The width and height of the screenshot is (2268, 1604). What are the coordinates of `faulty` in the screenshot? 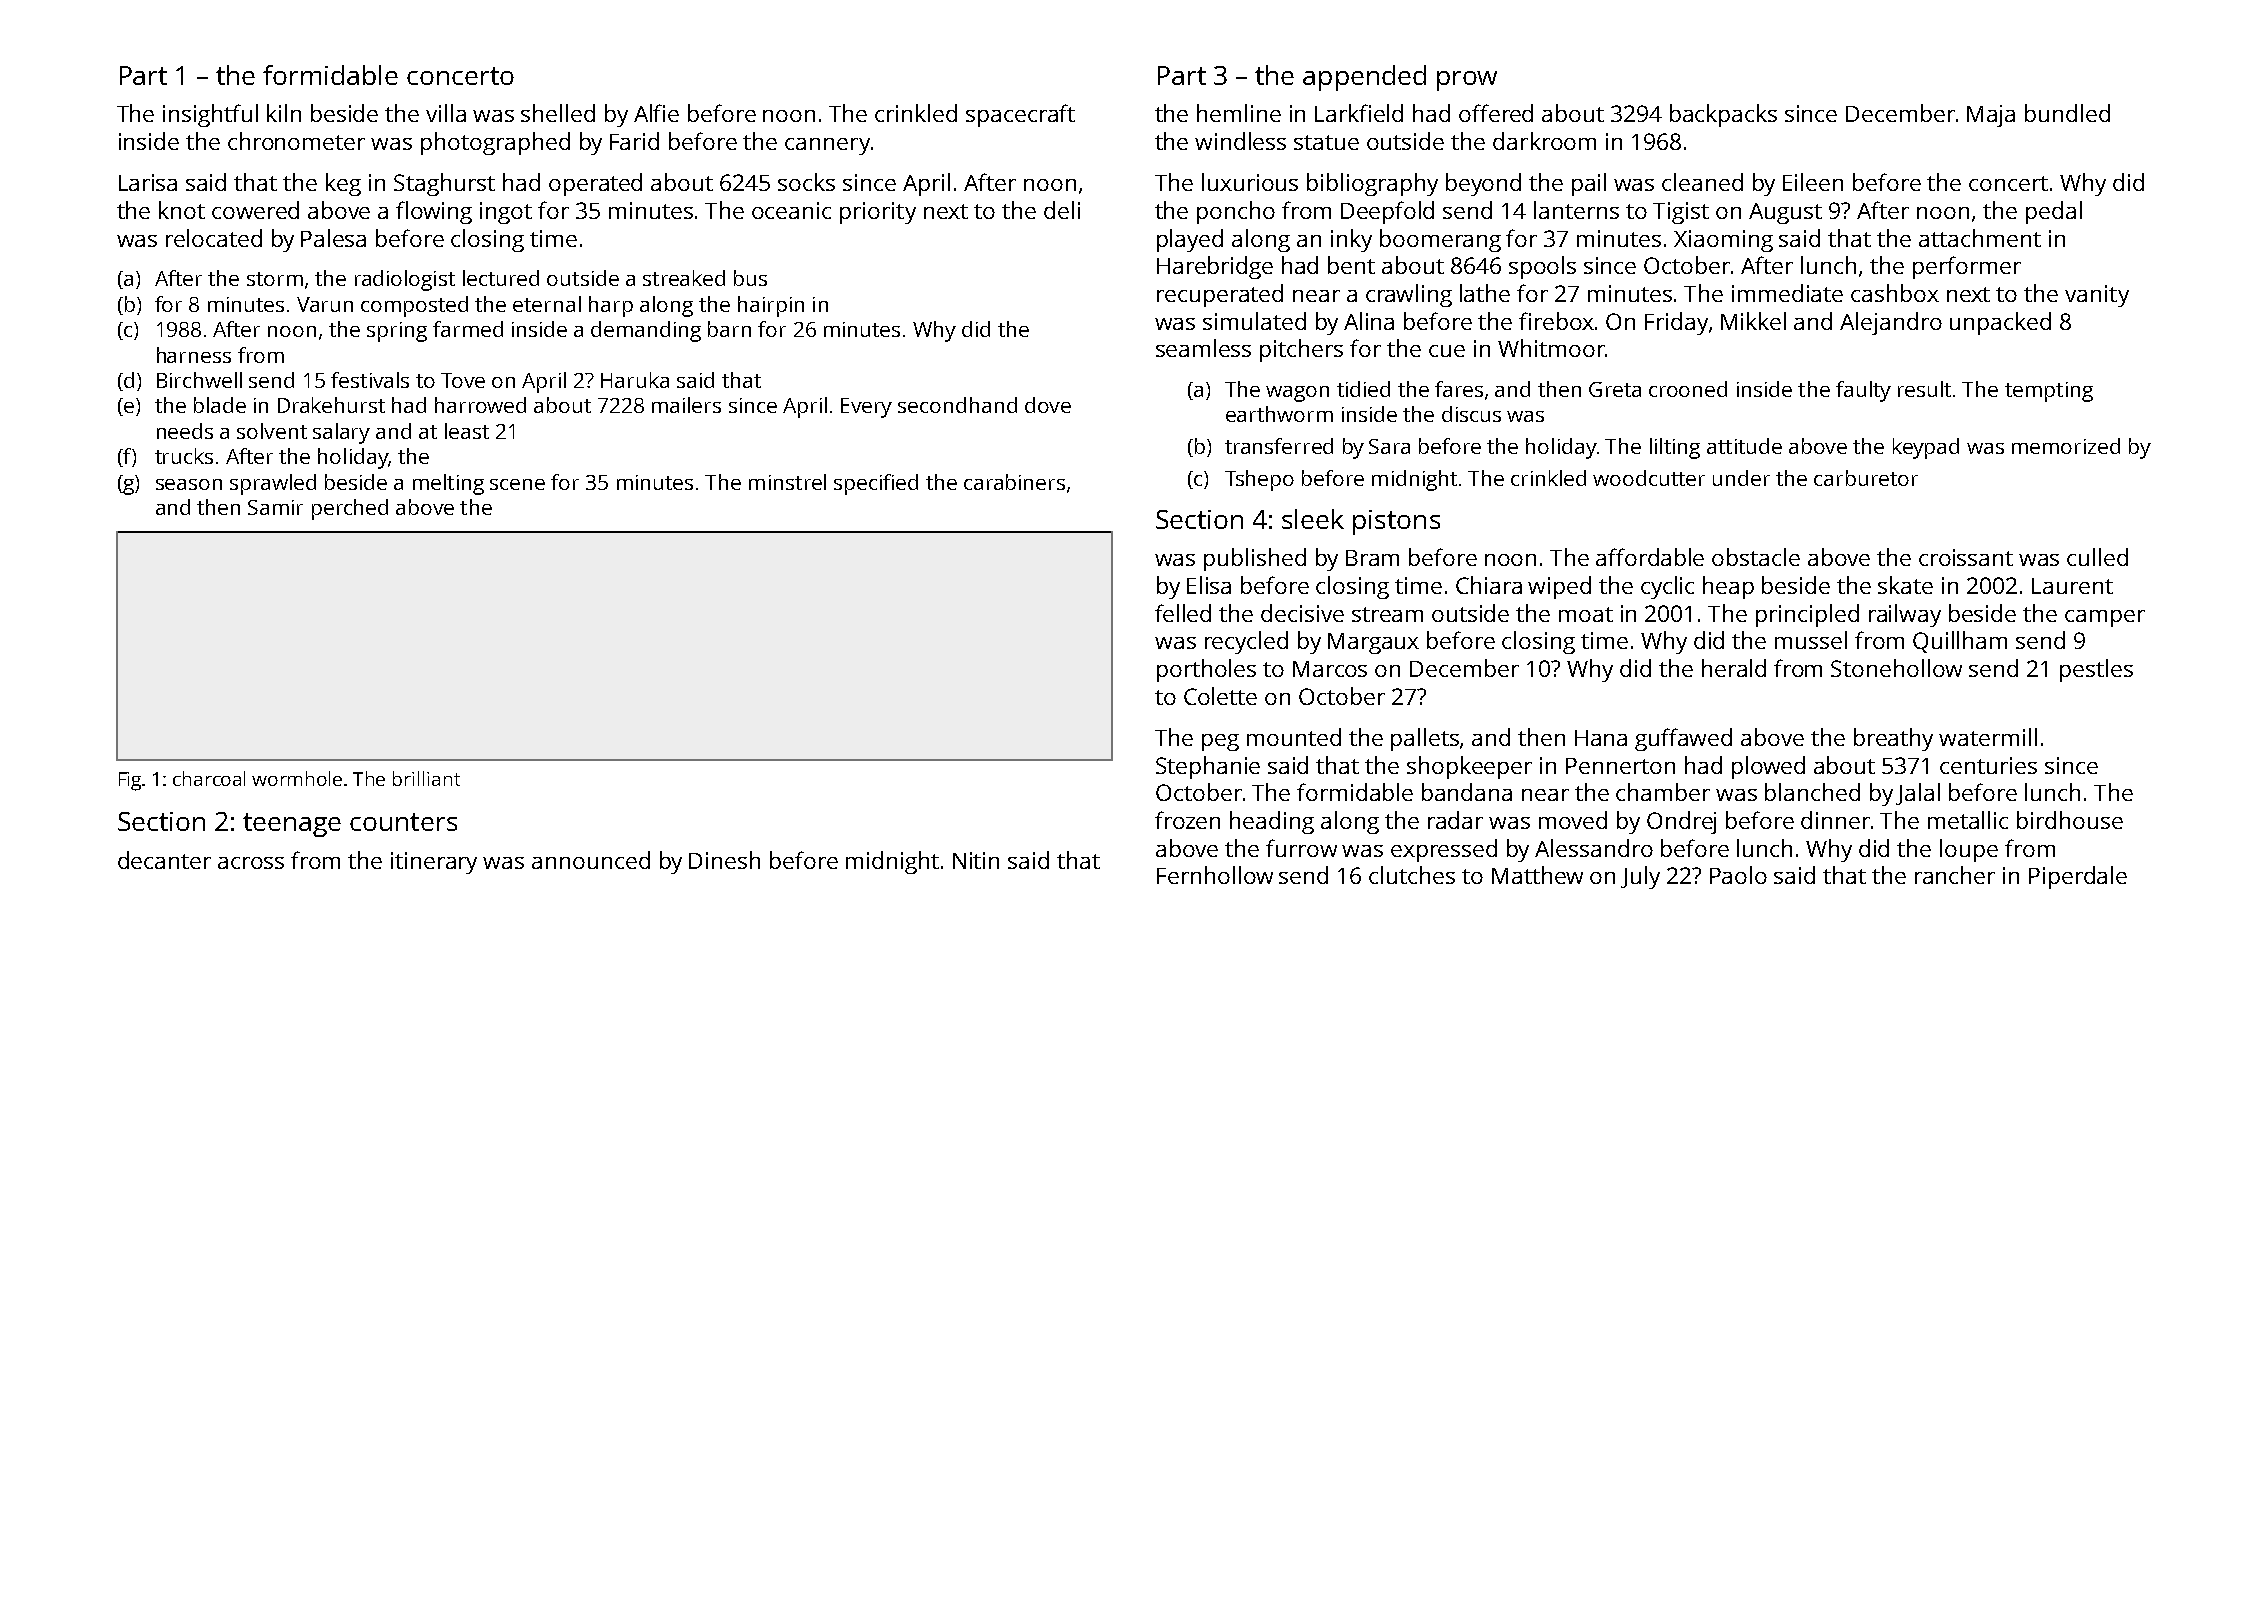 It's located at (1863, 391).
